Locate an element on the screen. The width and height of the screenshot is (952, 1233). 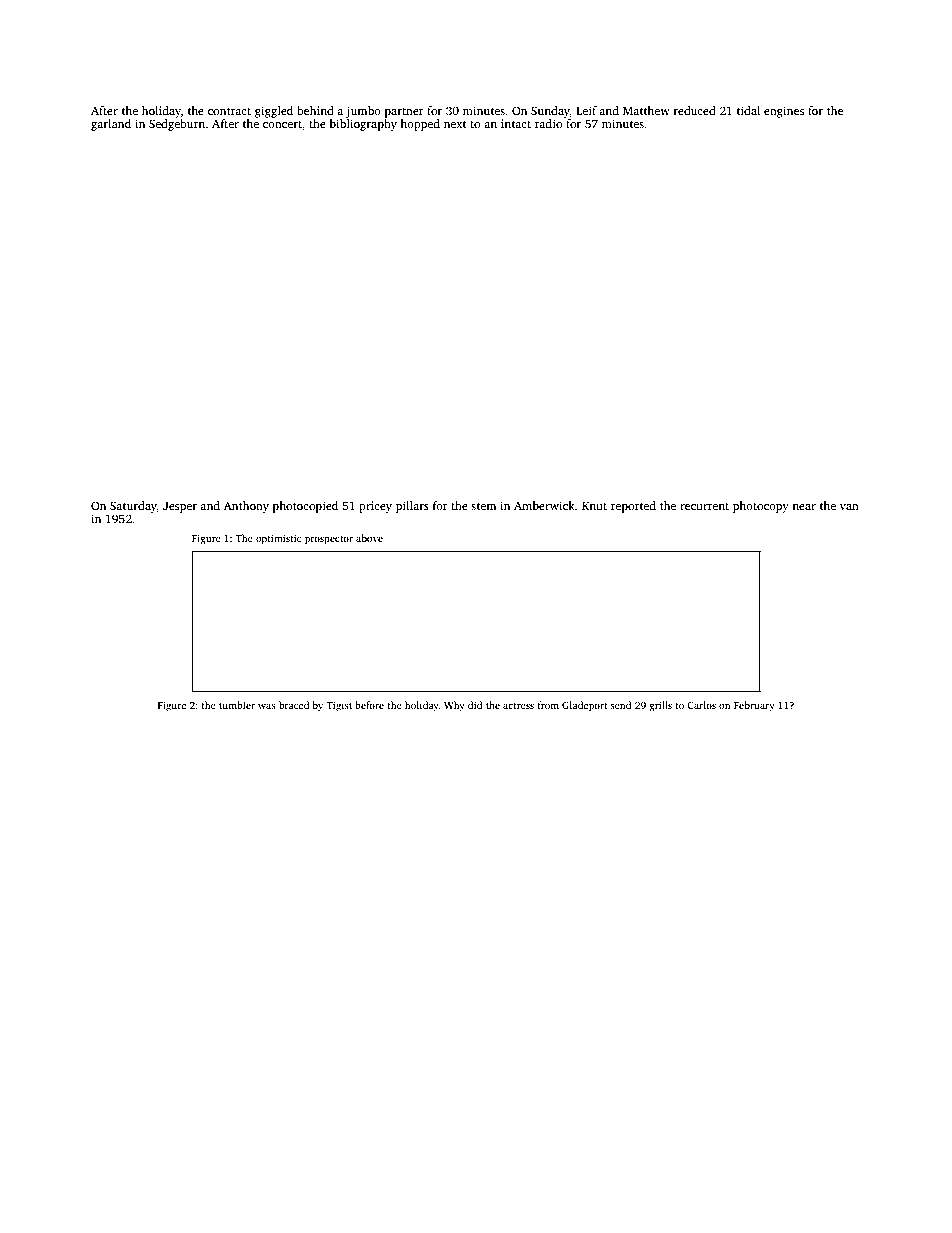
tumbler is located at coordinates (237, 705).
